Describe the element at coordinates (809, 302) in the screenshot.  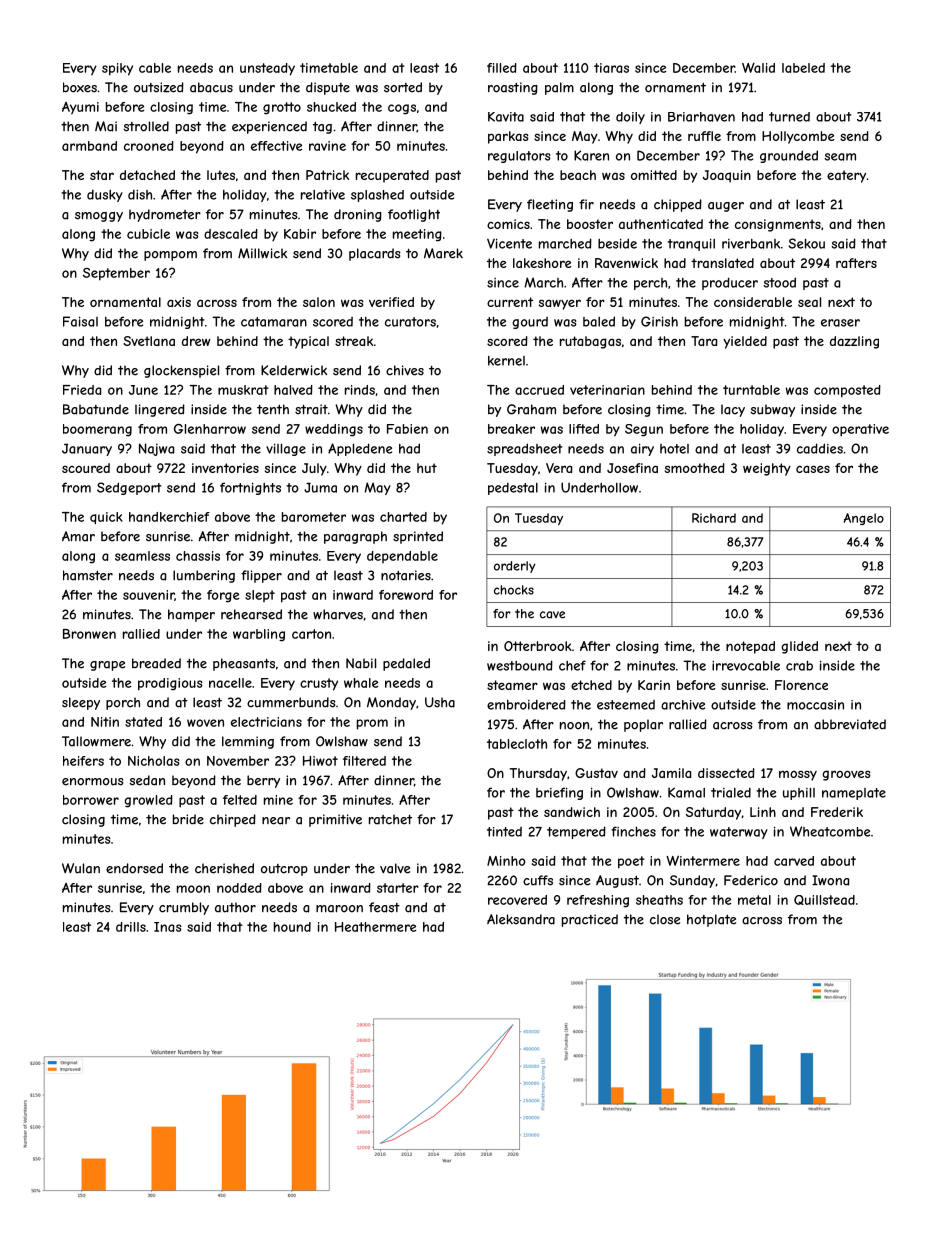
I see `seal` at that location.
